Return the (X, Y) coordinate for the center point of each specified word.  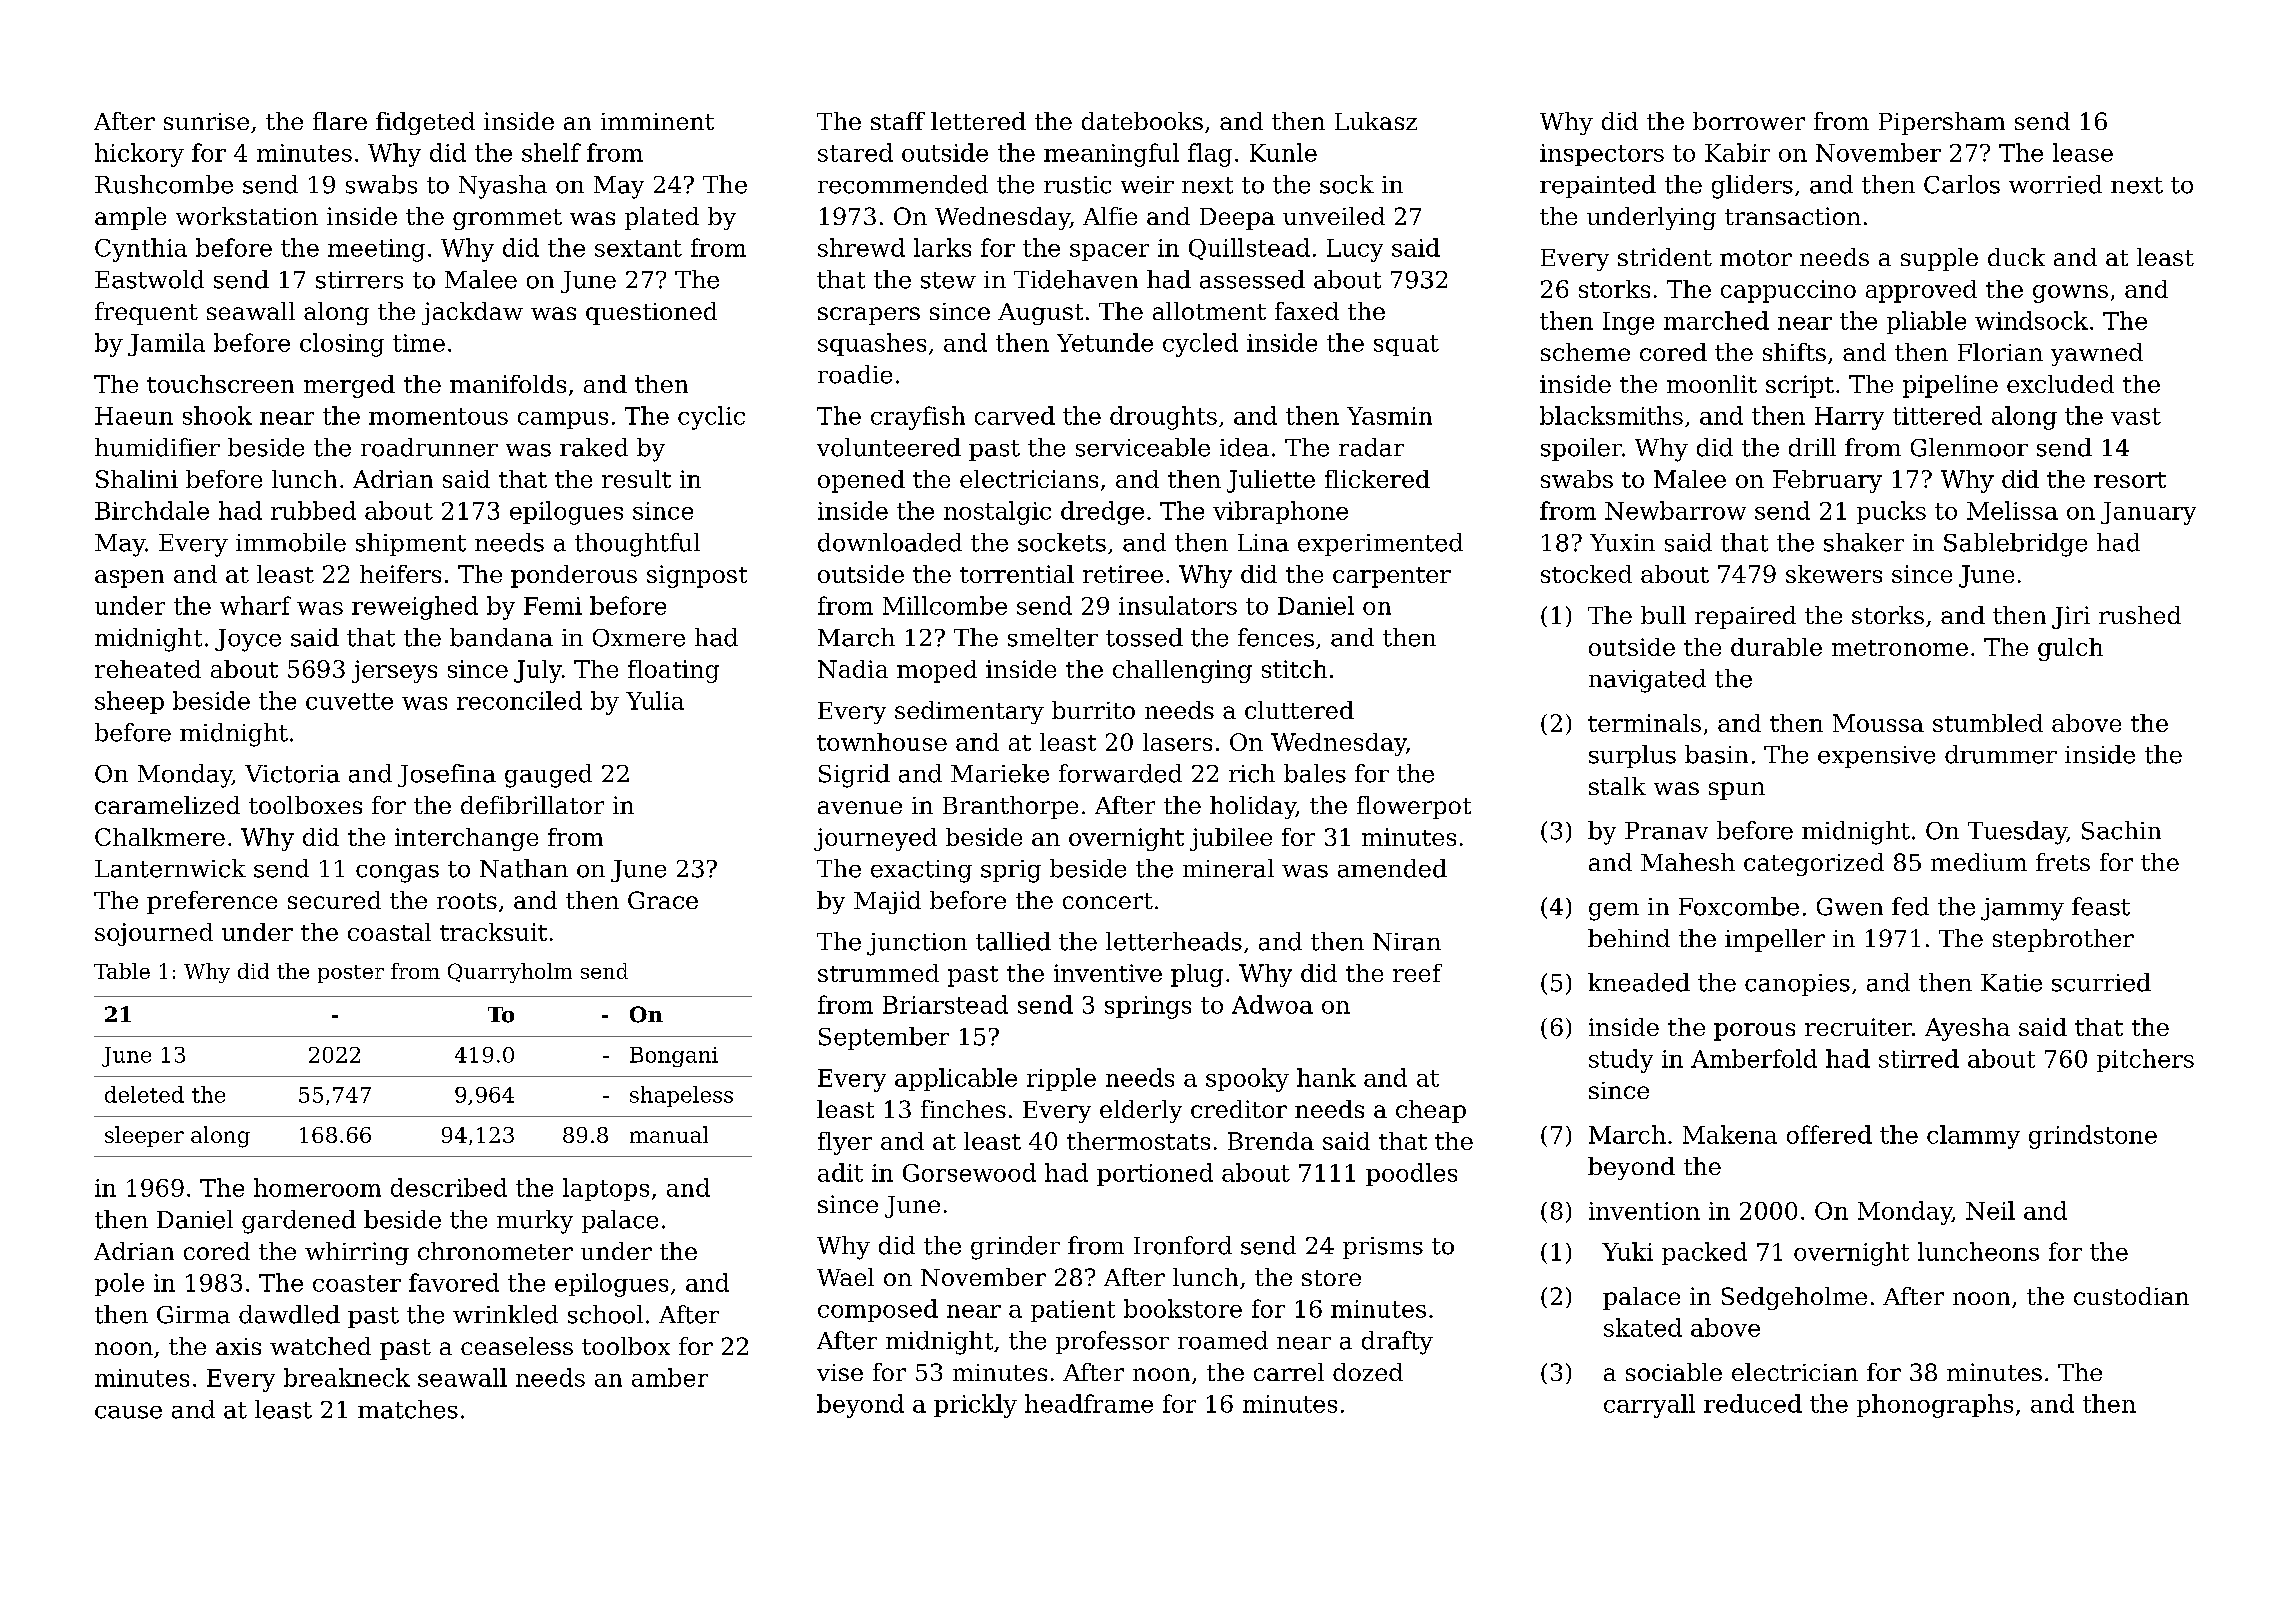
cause (128, 1412)
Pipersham (1942, 123)
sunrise (206, 121)
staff (898, 121)
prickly (975, 1406)
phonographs (1935, 1406)
